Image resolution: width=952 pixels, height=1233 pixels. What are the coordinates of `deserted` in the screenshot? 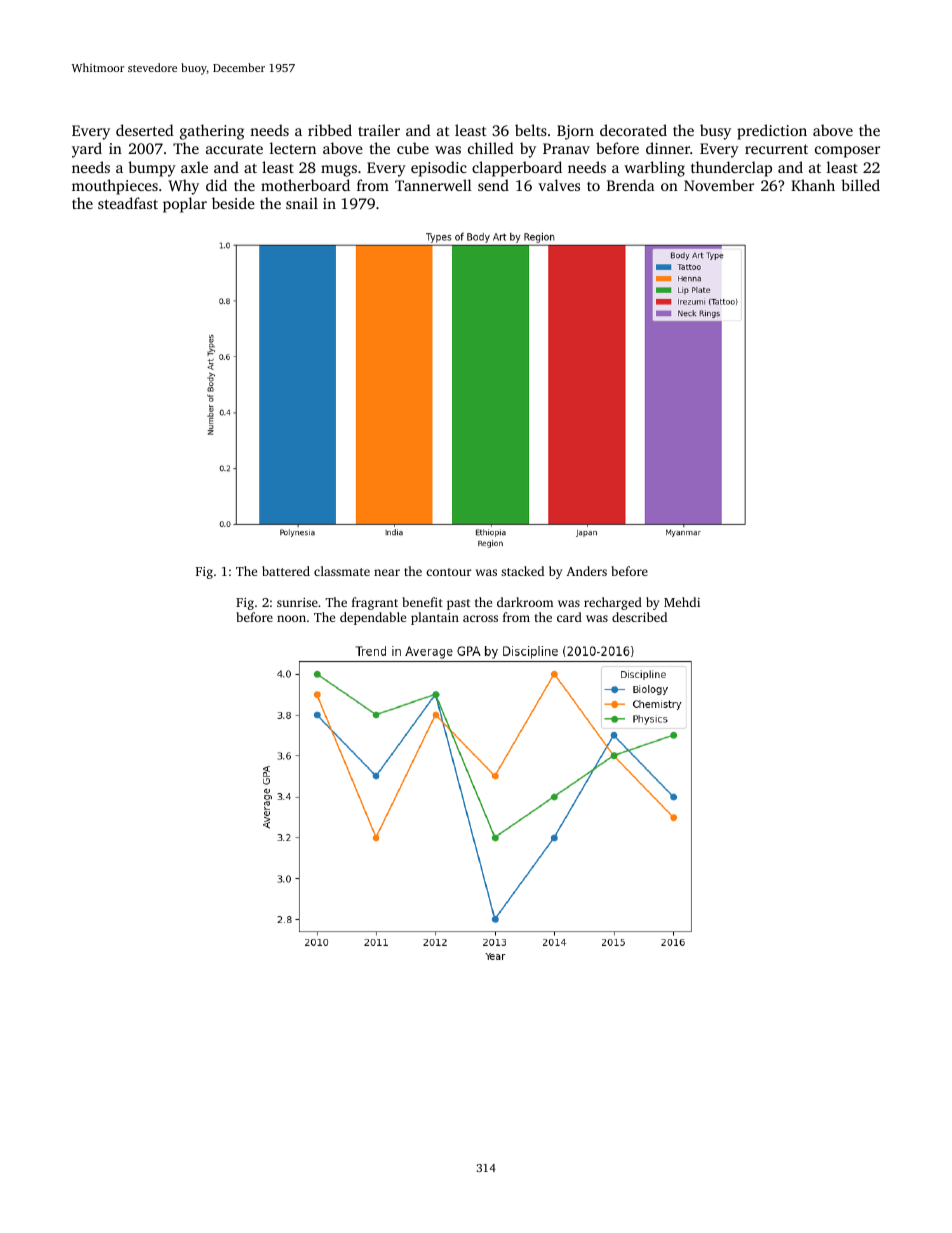 It's located at (144, 130).
